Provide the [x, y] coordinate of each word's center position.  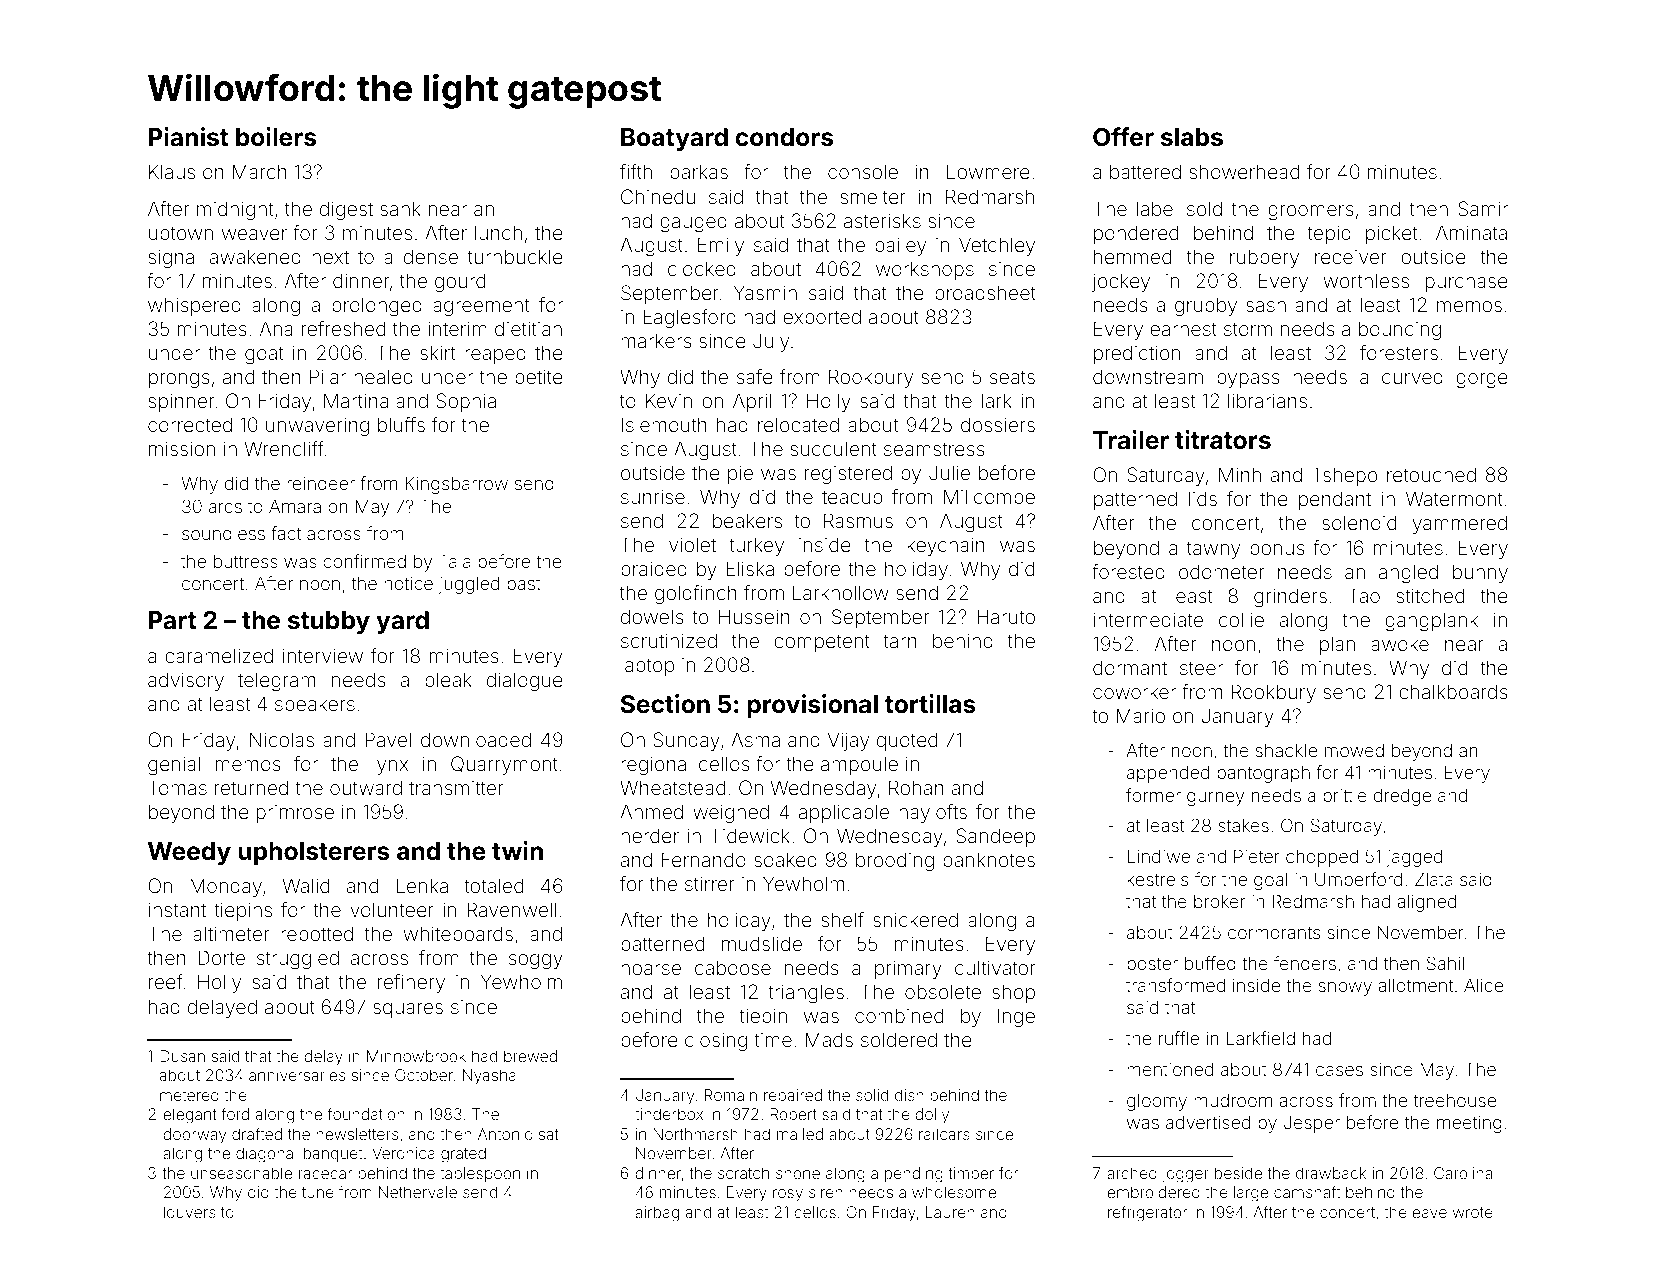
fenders [1304, 963]
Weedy [189, 853]
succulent [833, 448]
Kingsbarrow [456, 485]
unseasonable [241, 1173]
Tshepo [1344, 476]
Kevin [669, 400]
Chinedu [658, 196]
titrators [1223, 440]
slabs [1192, 137]
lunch [498, 232]
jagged [1414, 858]
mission [182, 448]
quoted [907, 741]
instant [177, 909]
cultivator [995, 967]
